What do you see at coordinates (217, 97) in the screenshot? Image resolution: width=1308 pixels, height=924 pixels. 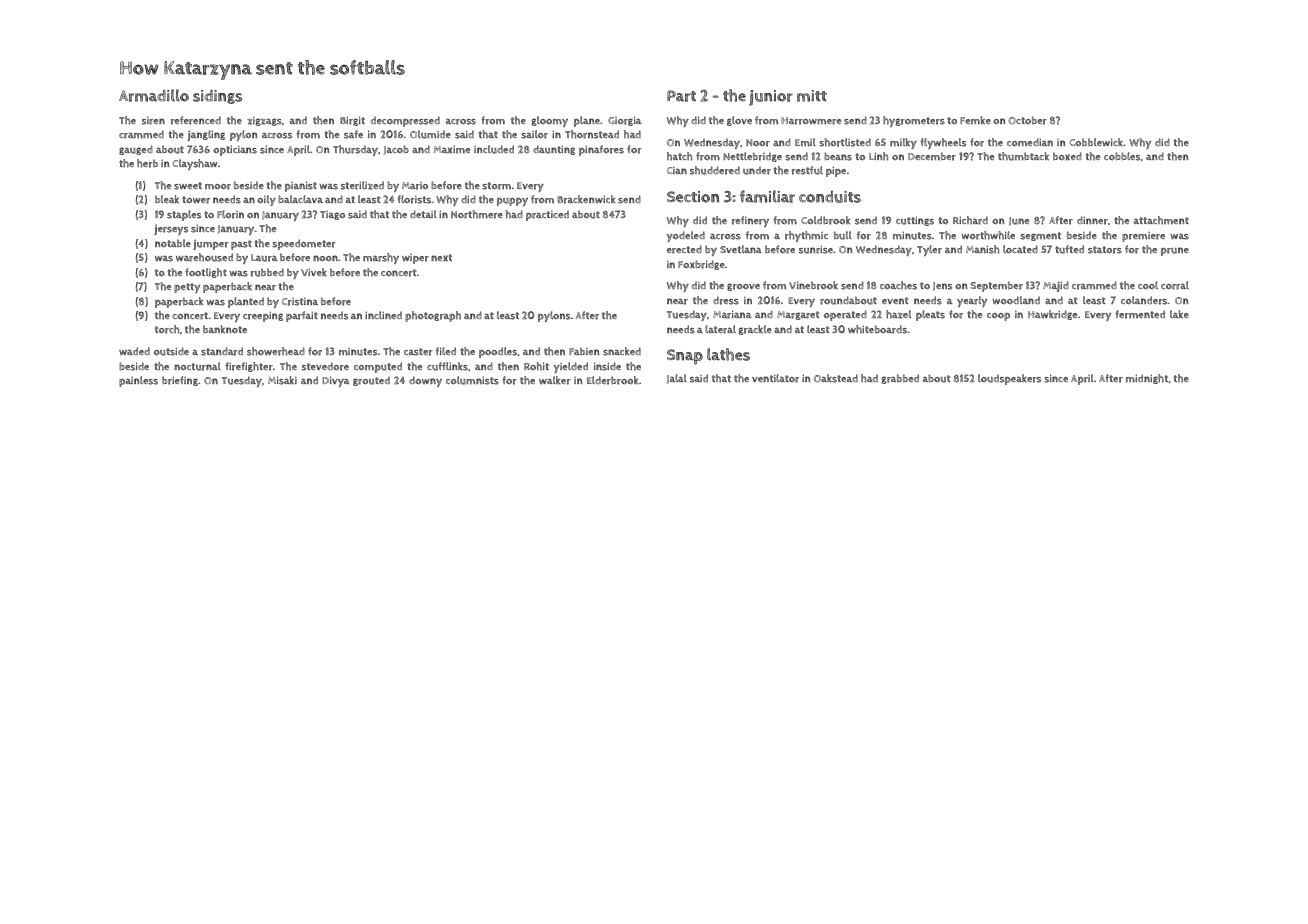 I see `sidings` at bounding box center [217, 97].
